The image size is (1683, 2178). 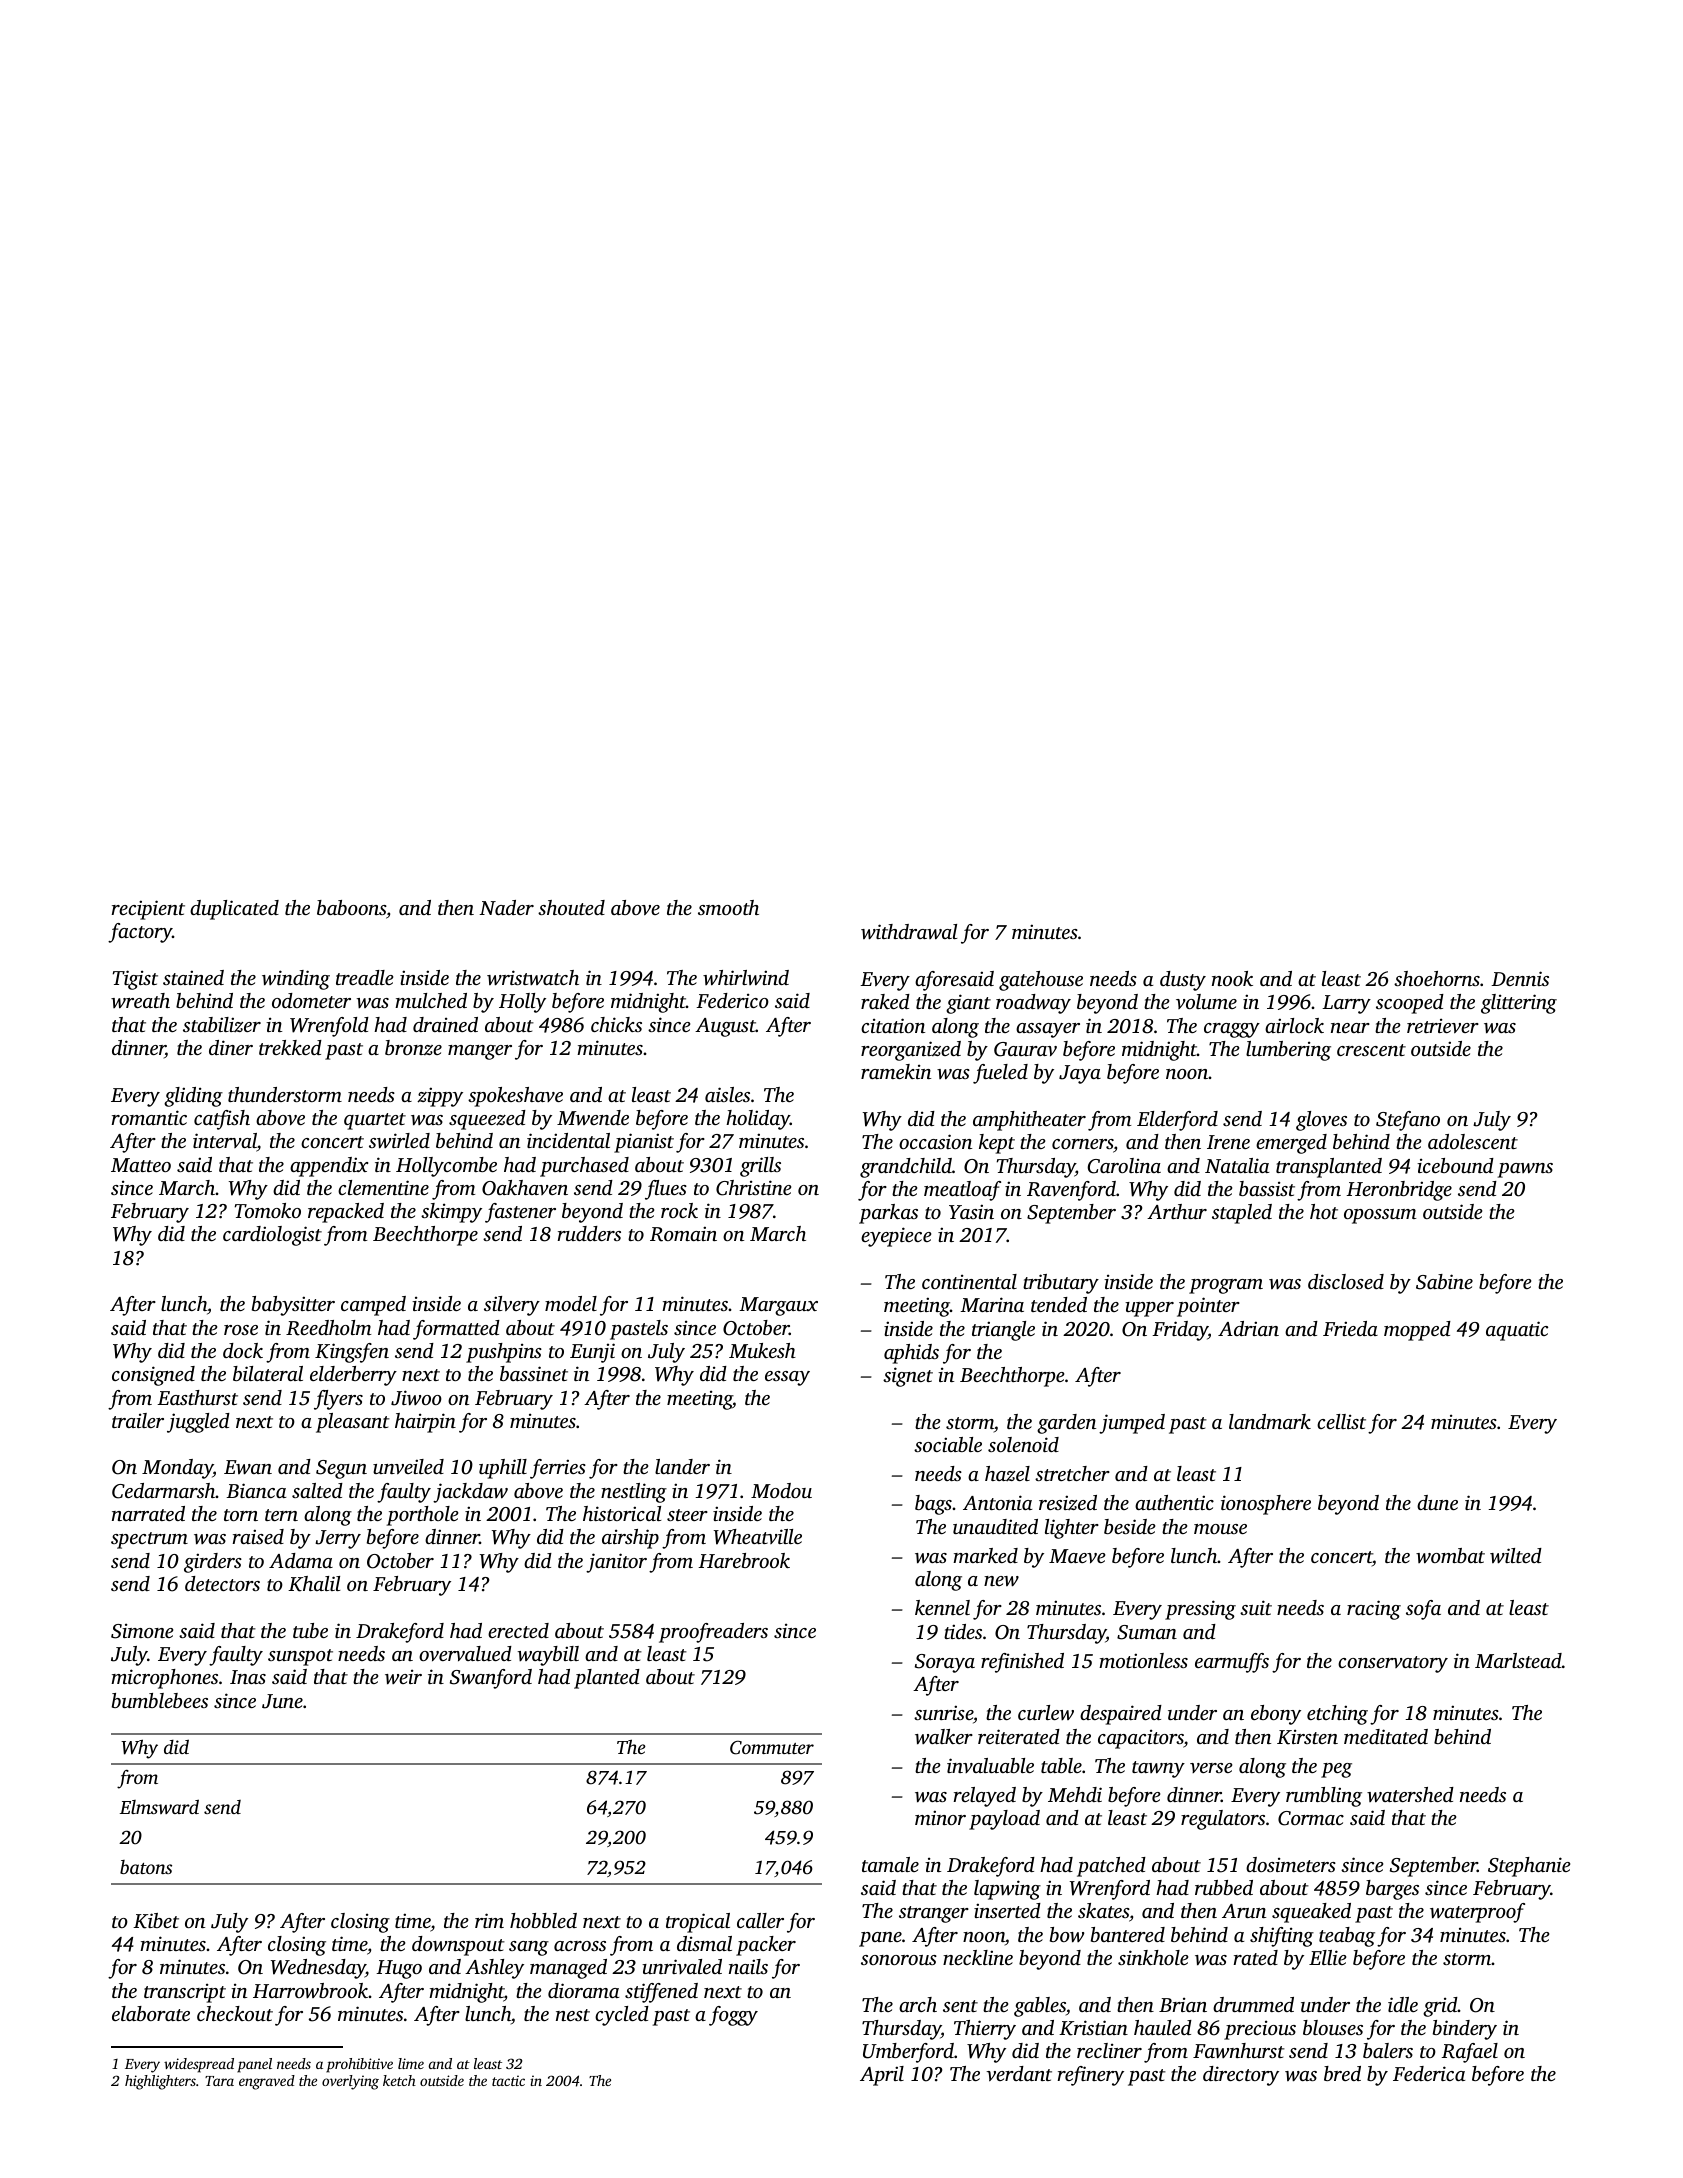 I want to click on parkas, so click(x=888, y=1214).
